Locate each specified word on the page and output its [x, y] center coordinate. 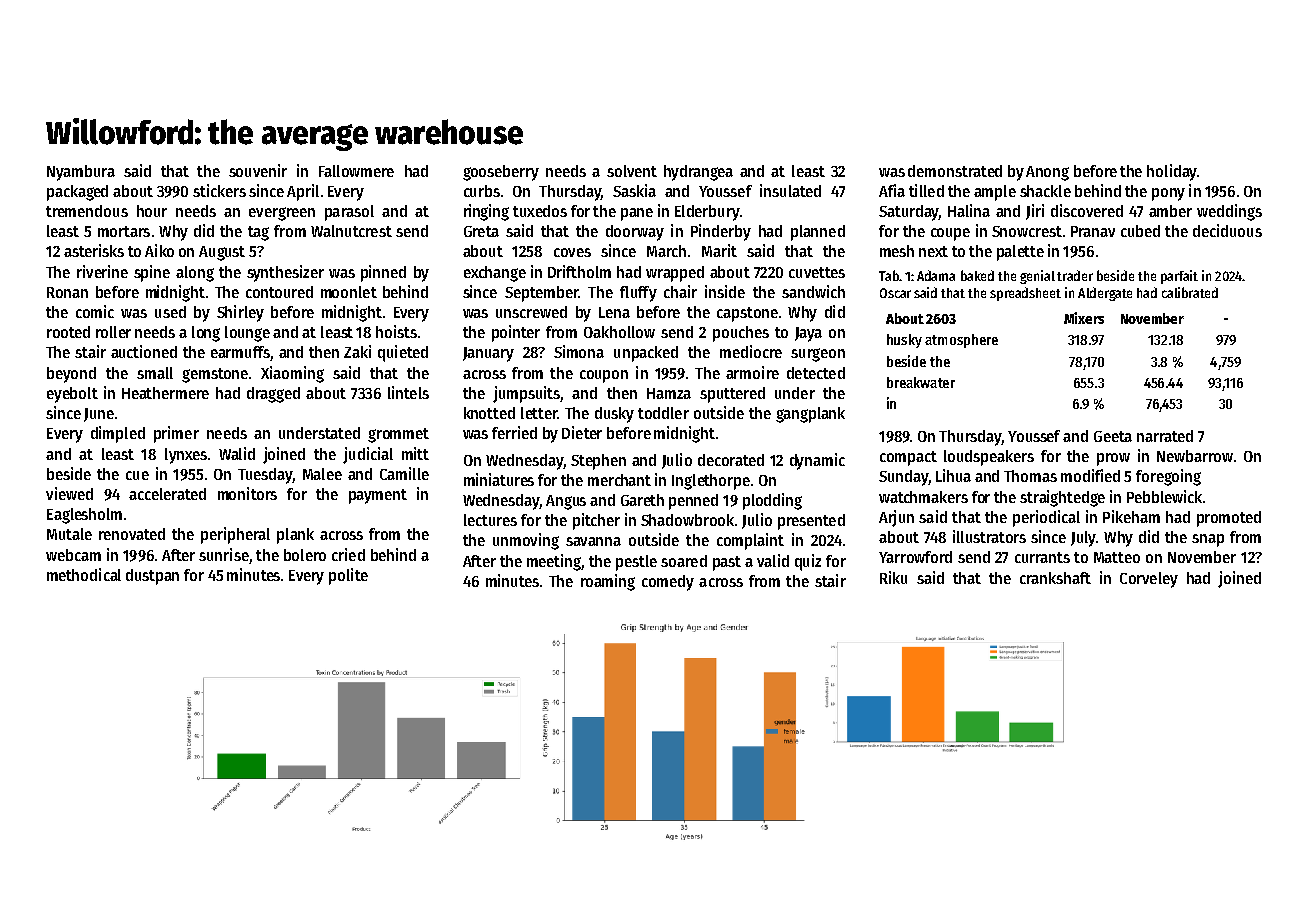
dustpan [152, 577]
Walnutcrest [351, 231]
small [155, 373]
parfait [1179, 277]
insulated [790, 190]
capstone [747, 314]
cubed [1140, 231]
